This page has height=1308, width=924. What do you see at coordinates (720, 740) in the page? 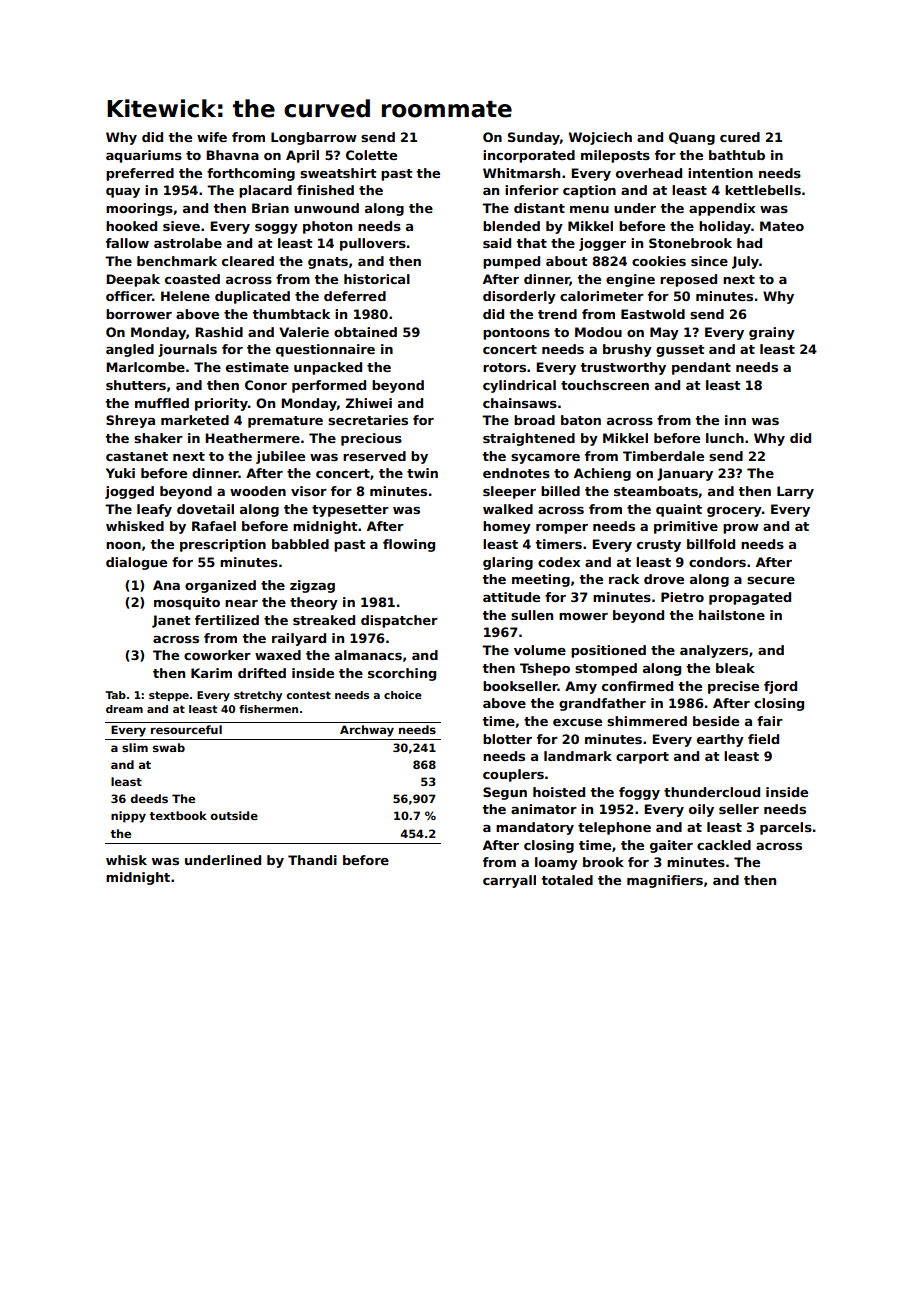
I see `earthy` at bounding box center [720, 740].
